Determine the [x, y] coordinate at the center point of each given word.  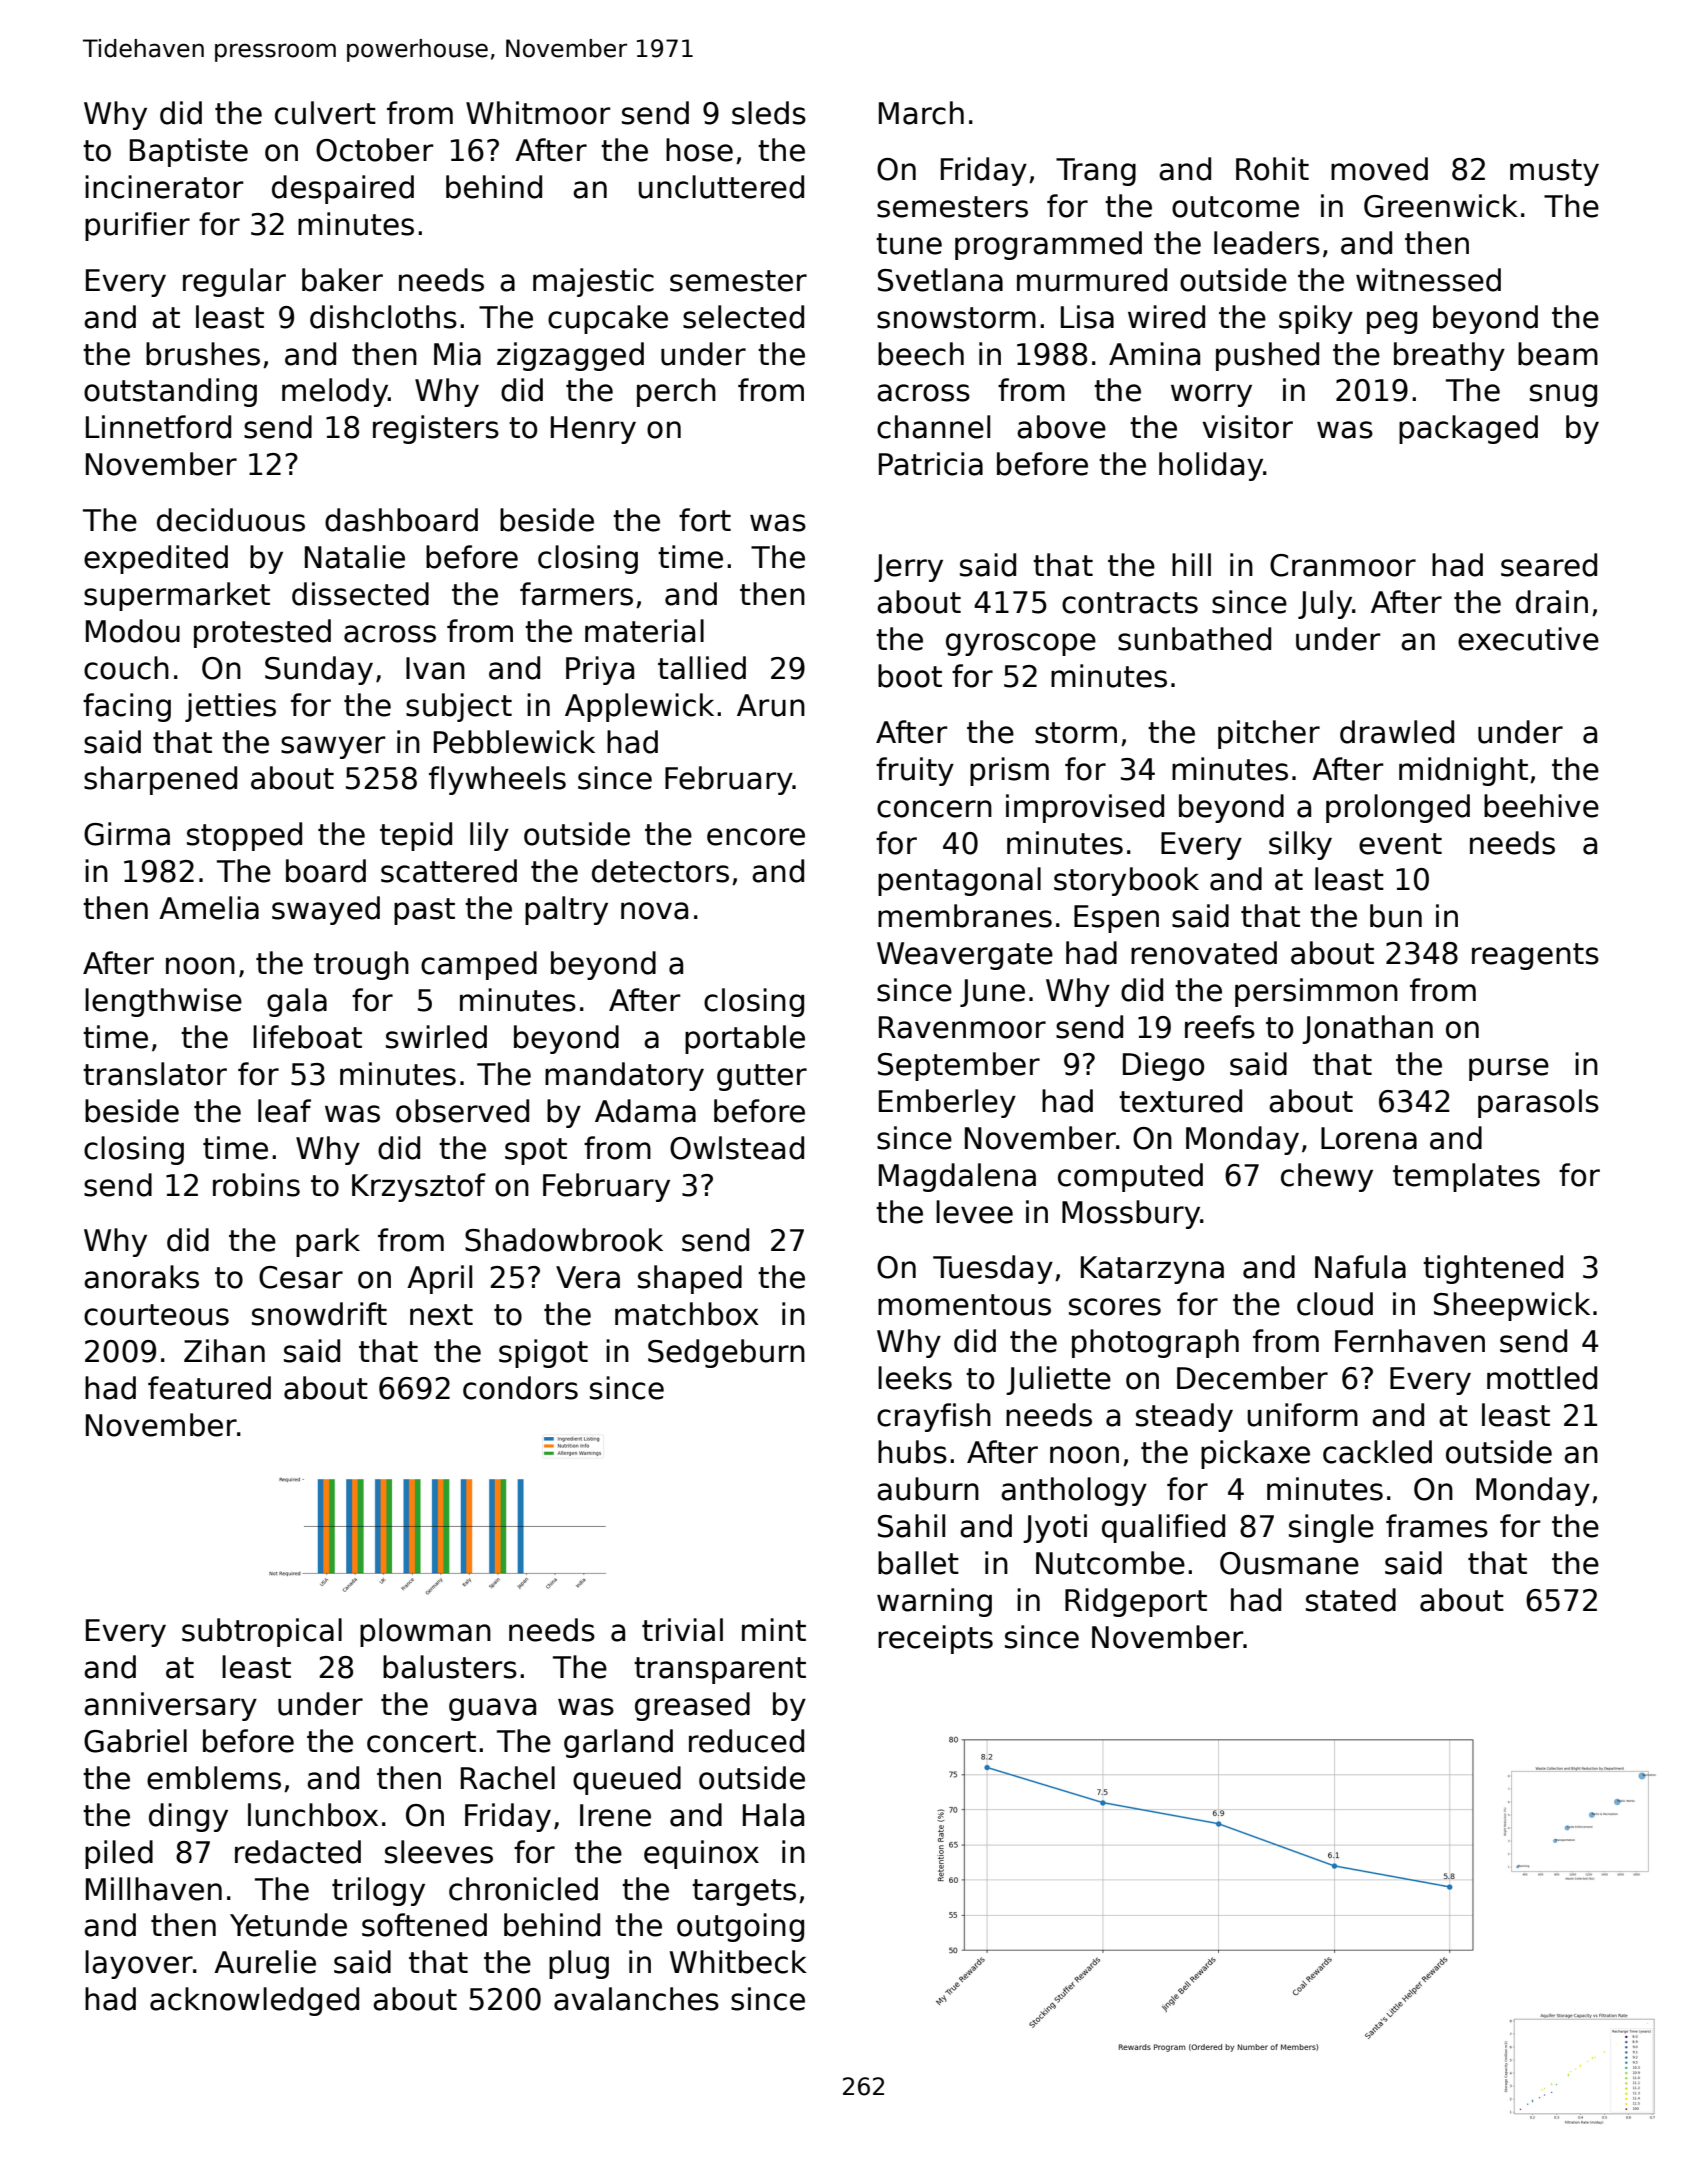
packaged [1468, 429]
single [1331, 1528]
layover [139, 1964]
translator [155, 1074]
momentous [964, 1305]
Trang [1096, 172]
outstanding [170, 392]
